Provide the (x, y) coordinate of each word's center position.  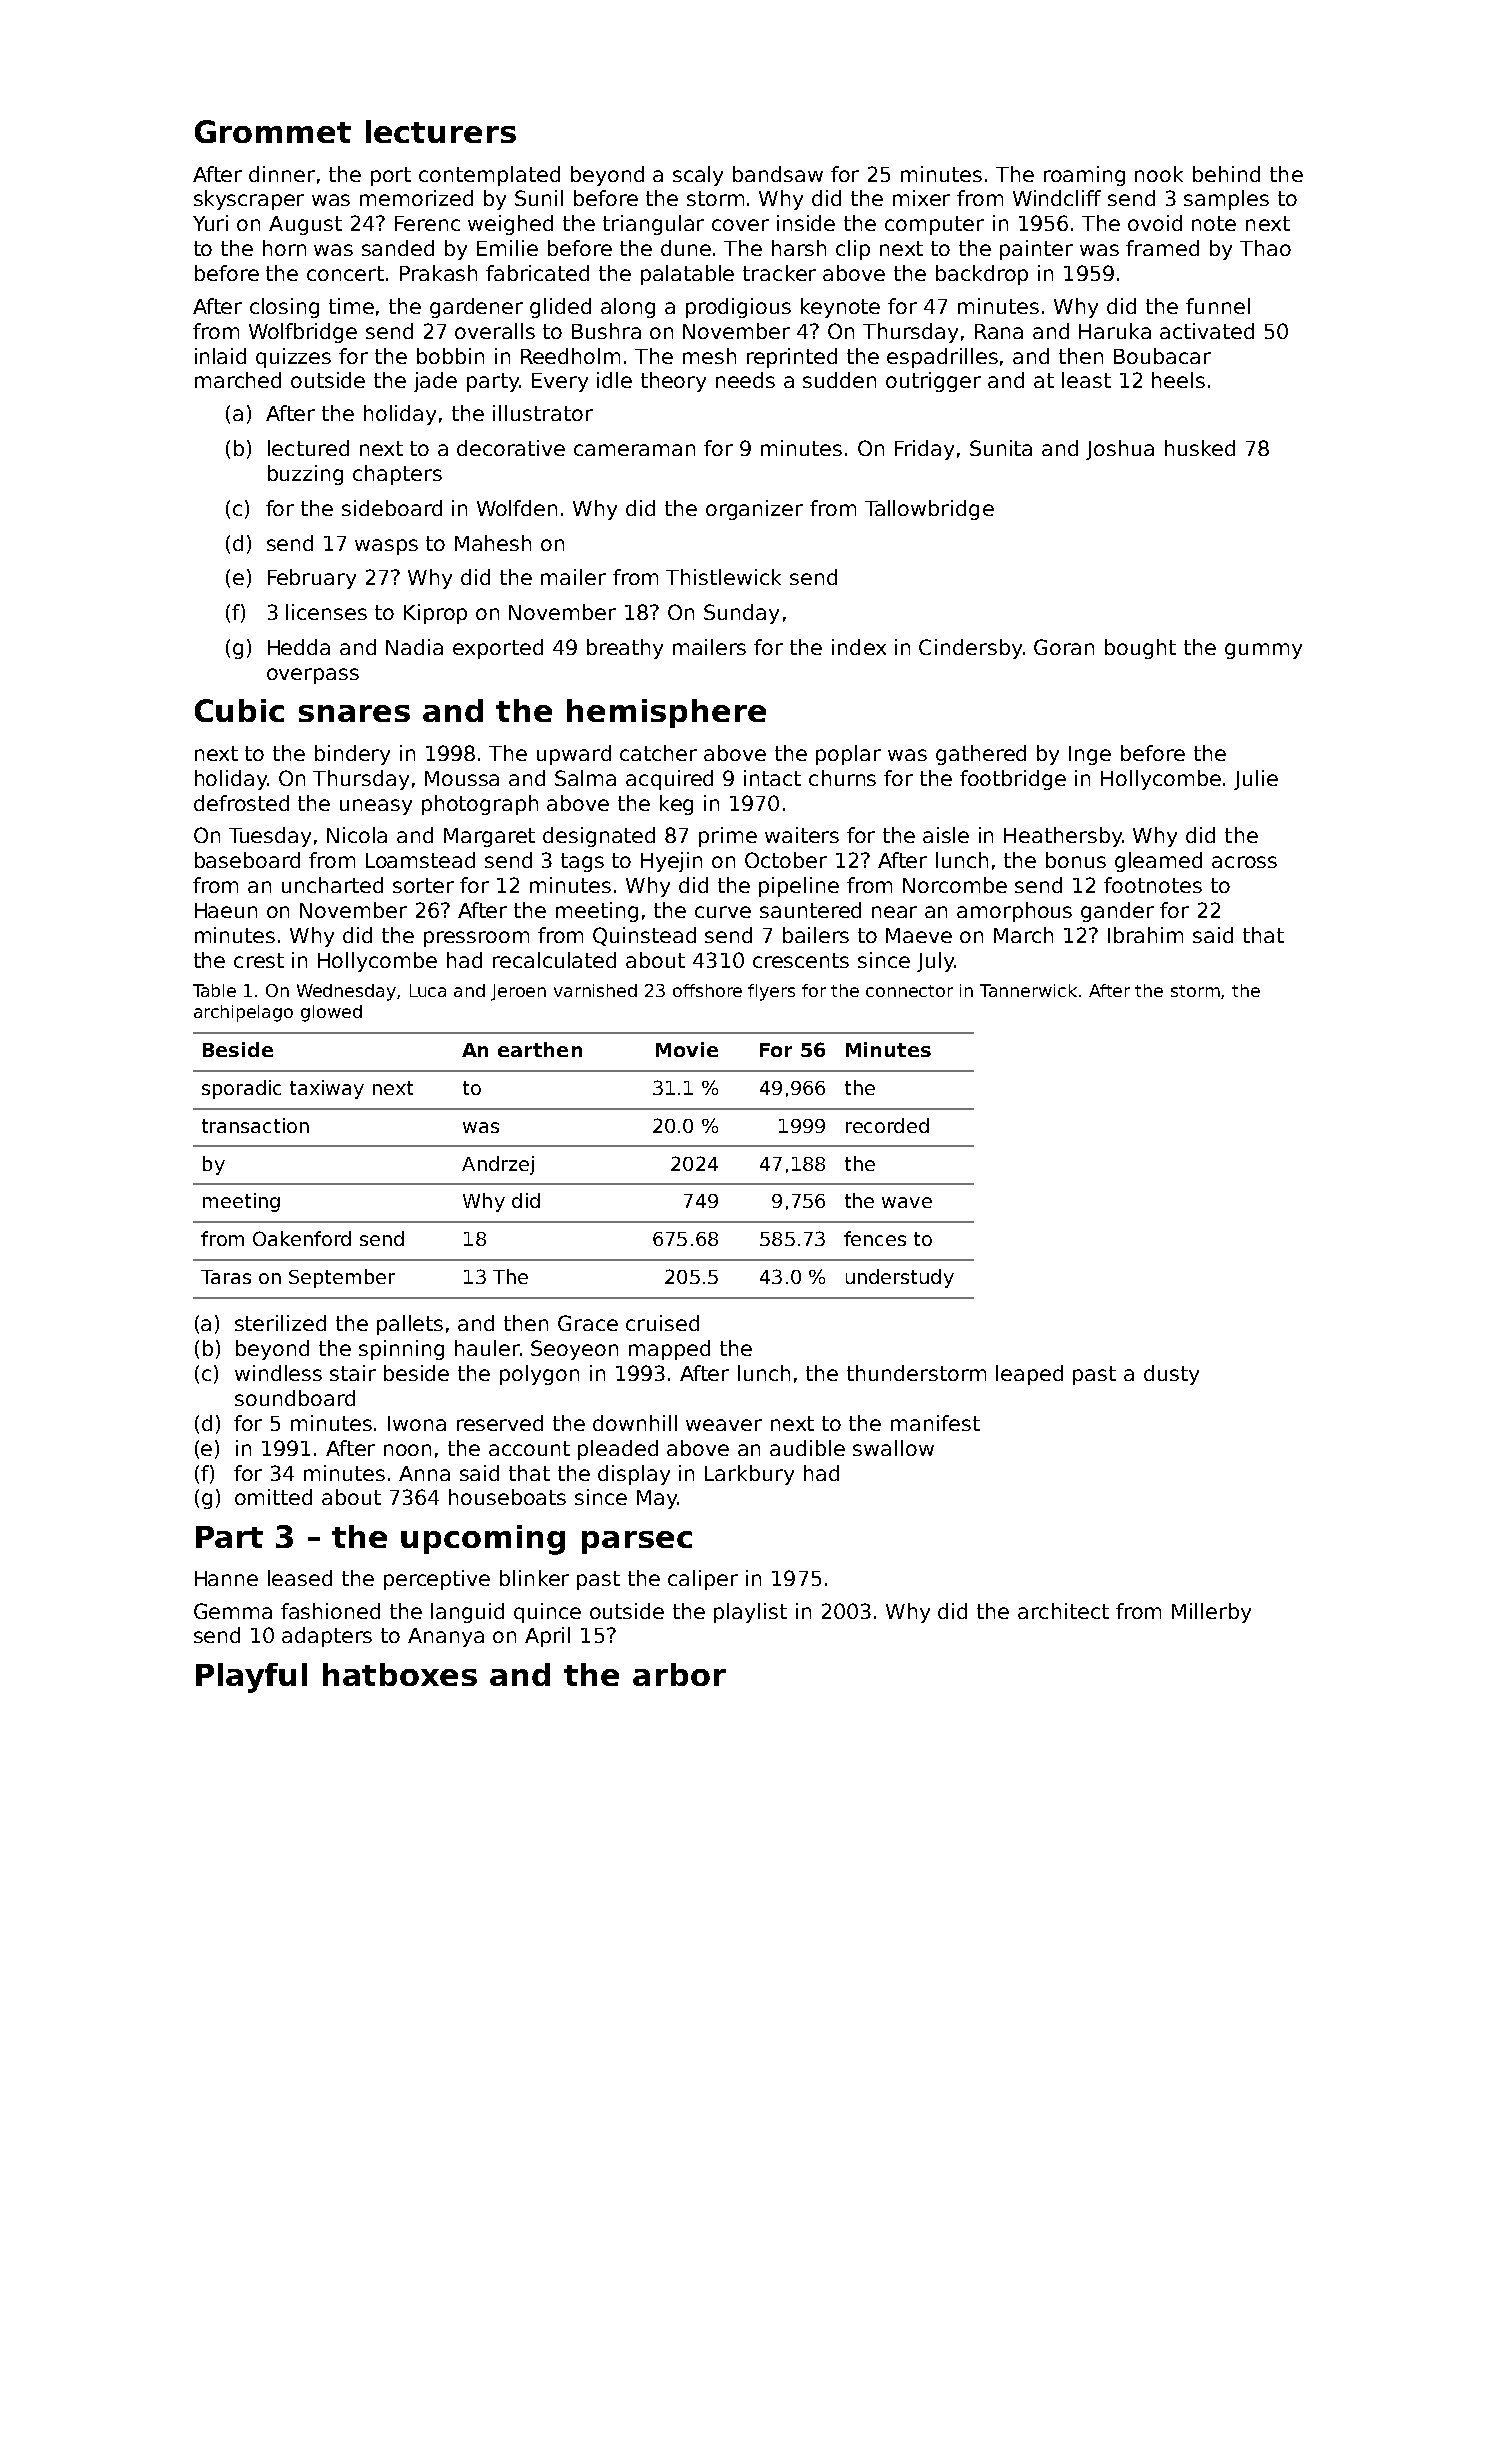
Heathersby (1063, 837)
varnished (595, 990)
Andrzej (498, 1165)
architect (1063, 1611)
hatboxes (400, 1674)
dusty (1171, 1375)
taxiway (327, 1089)
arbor (679, 1674)
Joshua (1120, 450)
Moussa (462, 778)
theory (673, 382)
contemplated (489, 176)
